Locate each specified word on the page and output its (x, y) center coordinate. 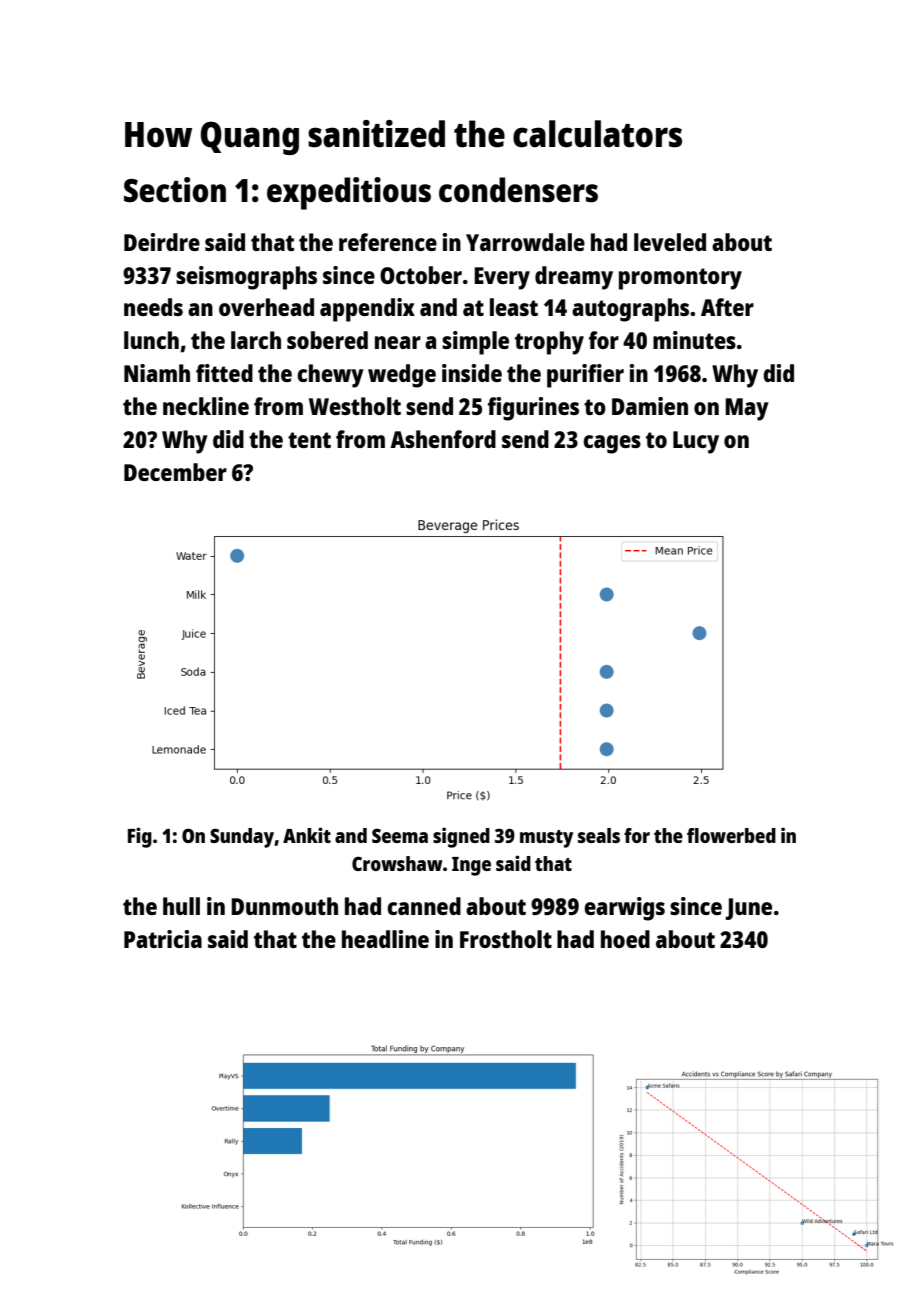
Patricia (163, 939)
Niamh (157, 373)
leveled (670, 242)
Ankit (307, 835)
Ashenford (443, 439)
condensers (518, 190)
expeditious (349, 193)
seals (599, 835)
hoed (625, 939)
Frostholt (506, 939)
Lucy (696, 442)
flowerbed (731, 835)
